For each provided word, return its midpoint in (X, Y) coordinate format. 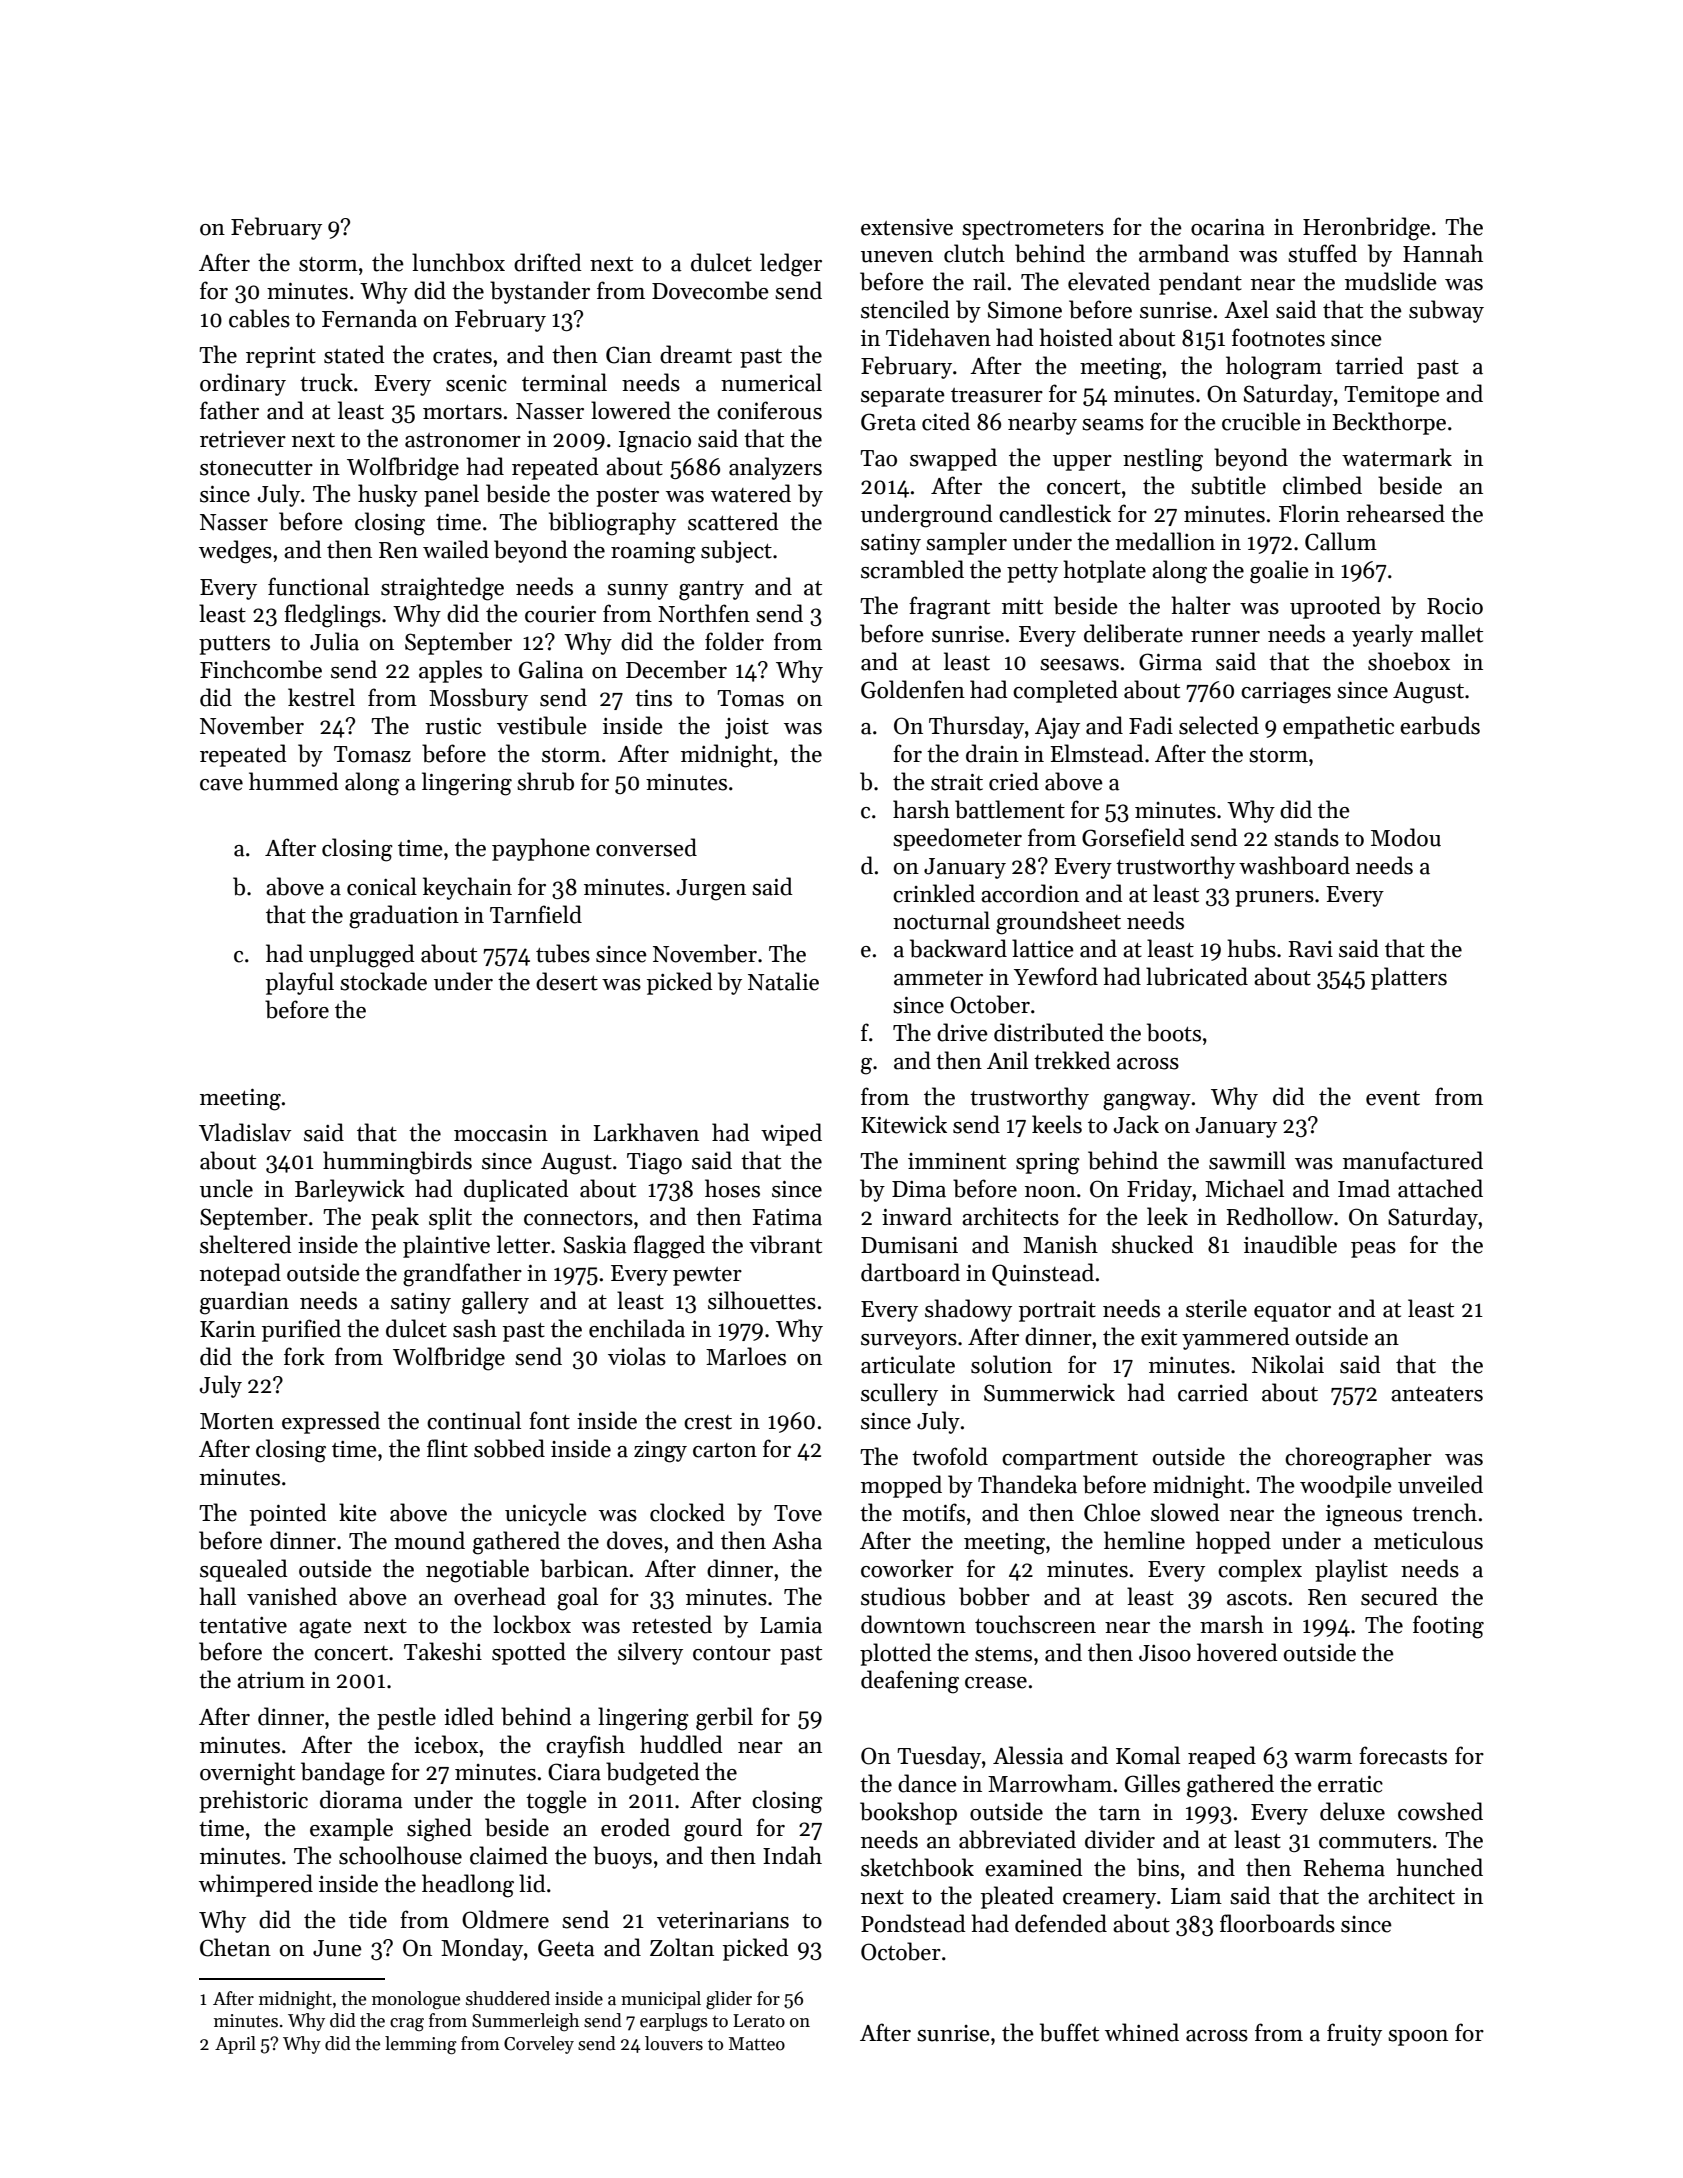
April (235, 2045)
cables (259, 318)
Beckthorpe (1389, 423)
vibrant (785, 1244)
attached (1440, 1188)
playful (300, 983)
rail (989, 281)
